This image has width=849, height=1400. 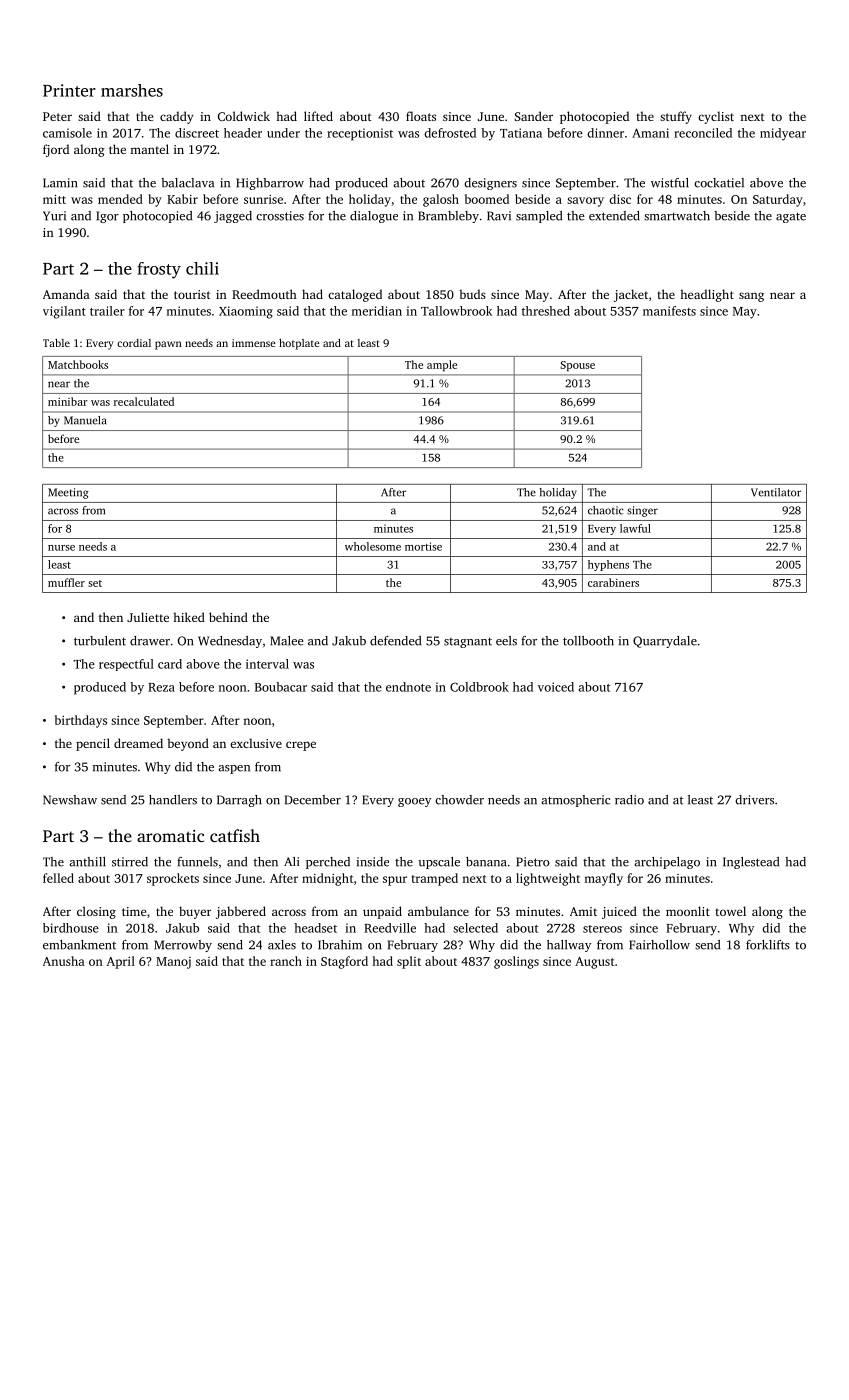 I want to click on banana, so click(x=486, y=862).
